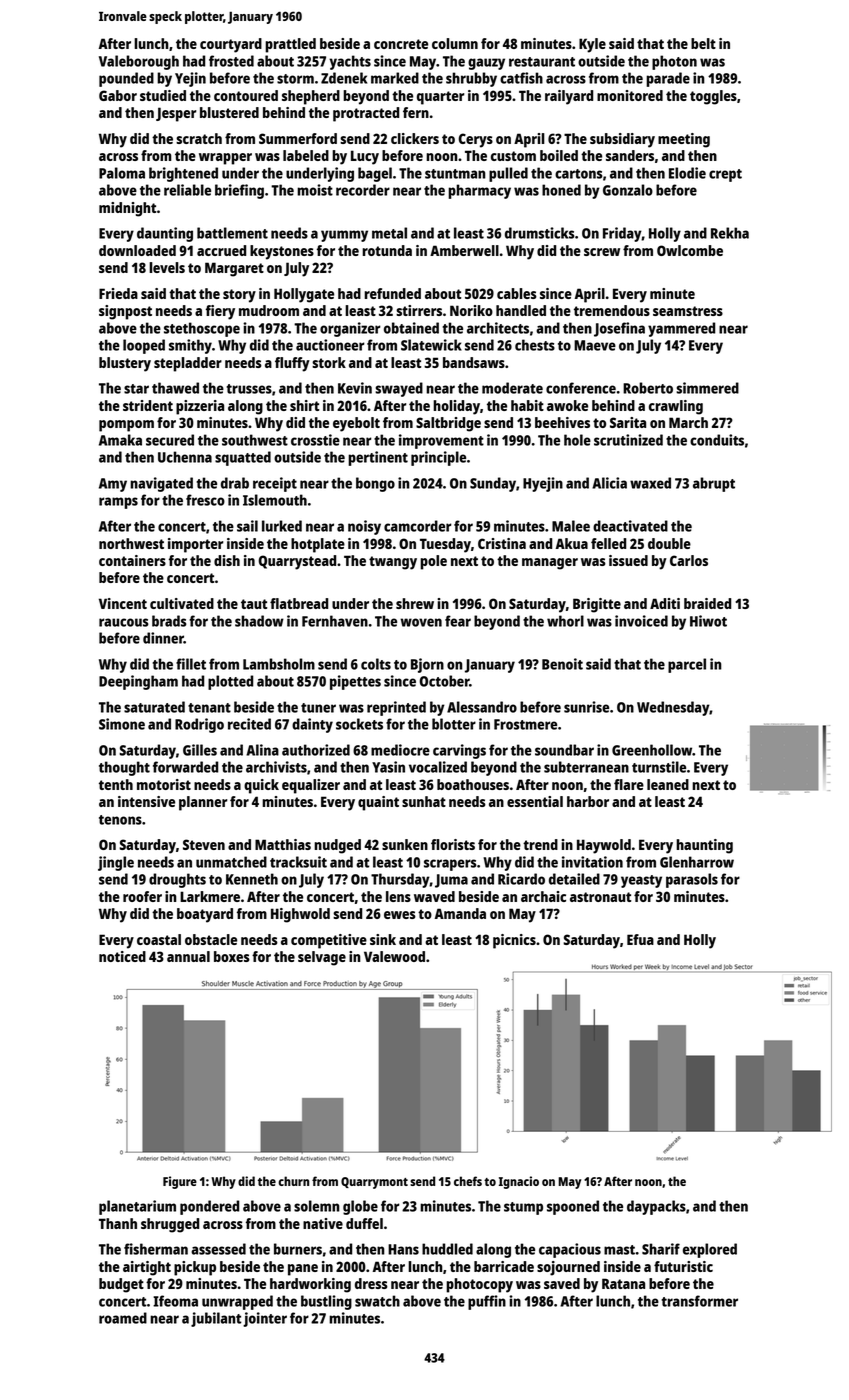 The image size is (849, 1400). Describe the element at coordinates (123, 1318) in the screenshot. I see `roamed` at that location.
